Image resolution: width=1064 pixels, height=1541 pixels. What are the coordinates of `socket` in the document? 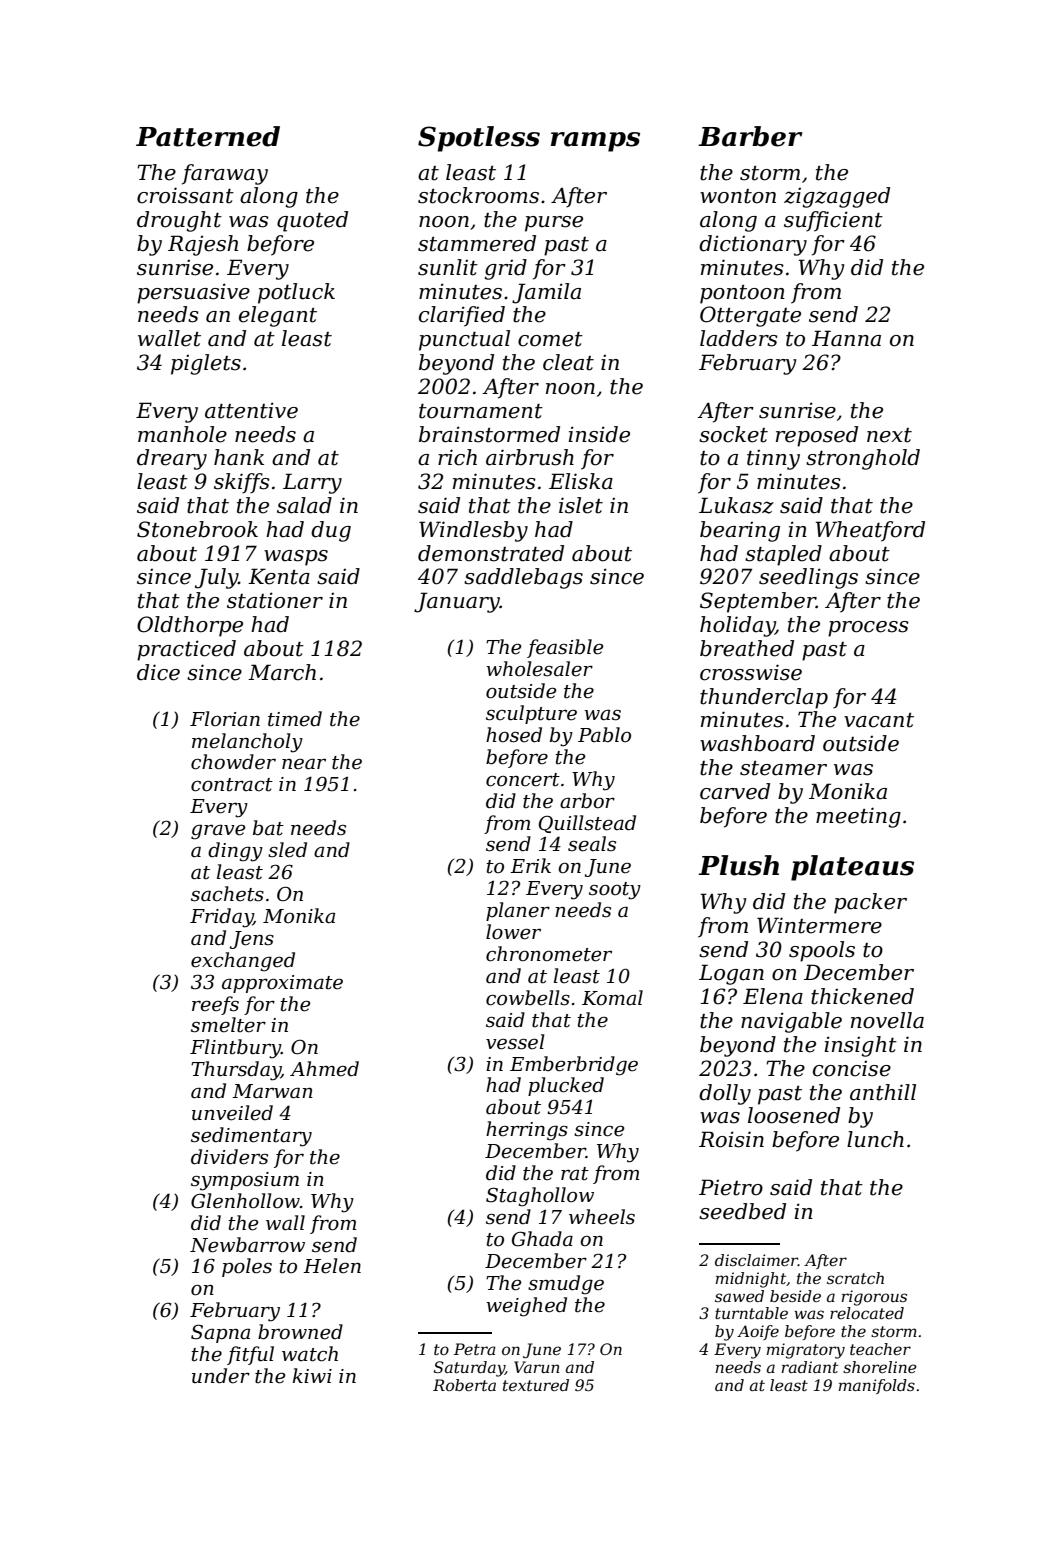 It's located at (733, 434).
